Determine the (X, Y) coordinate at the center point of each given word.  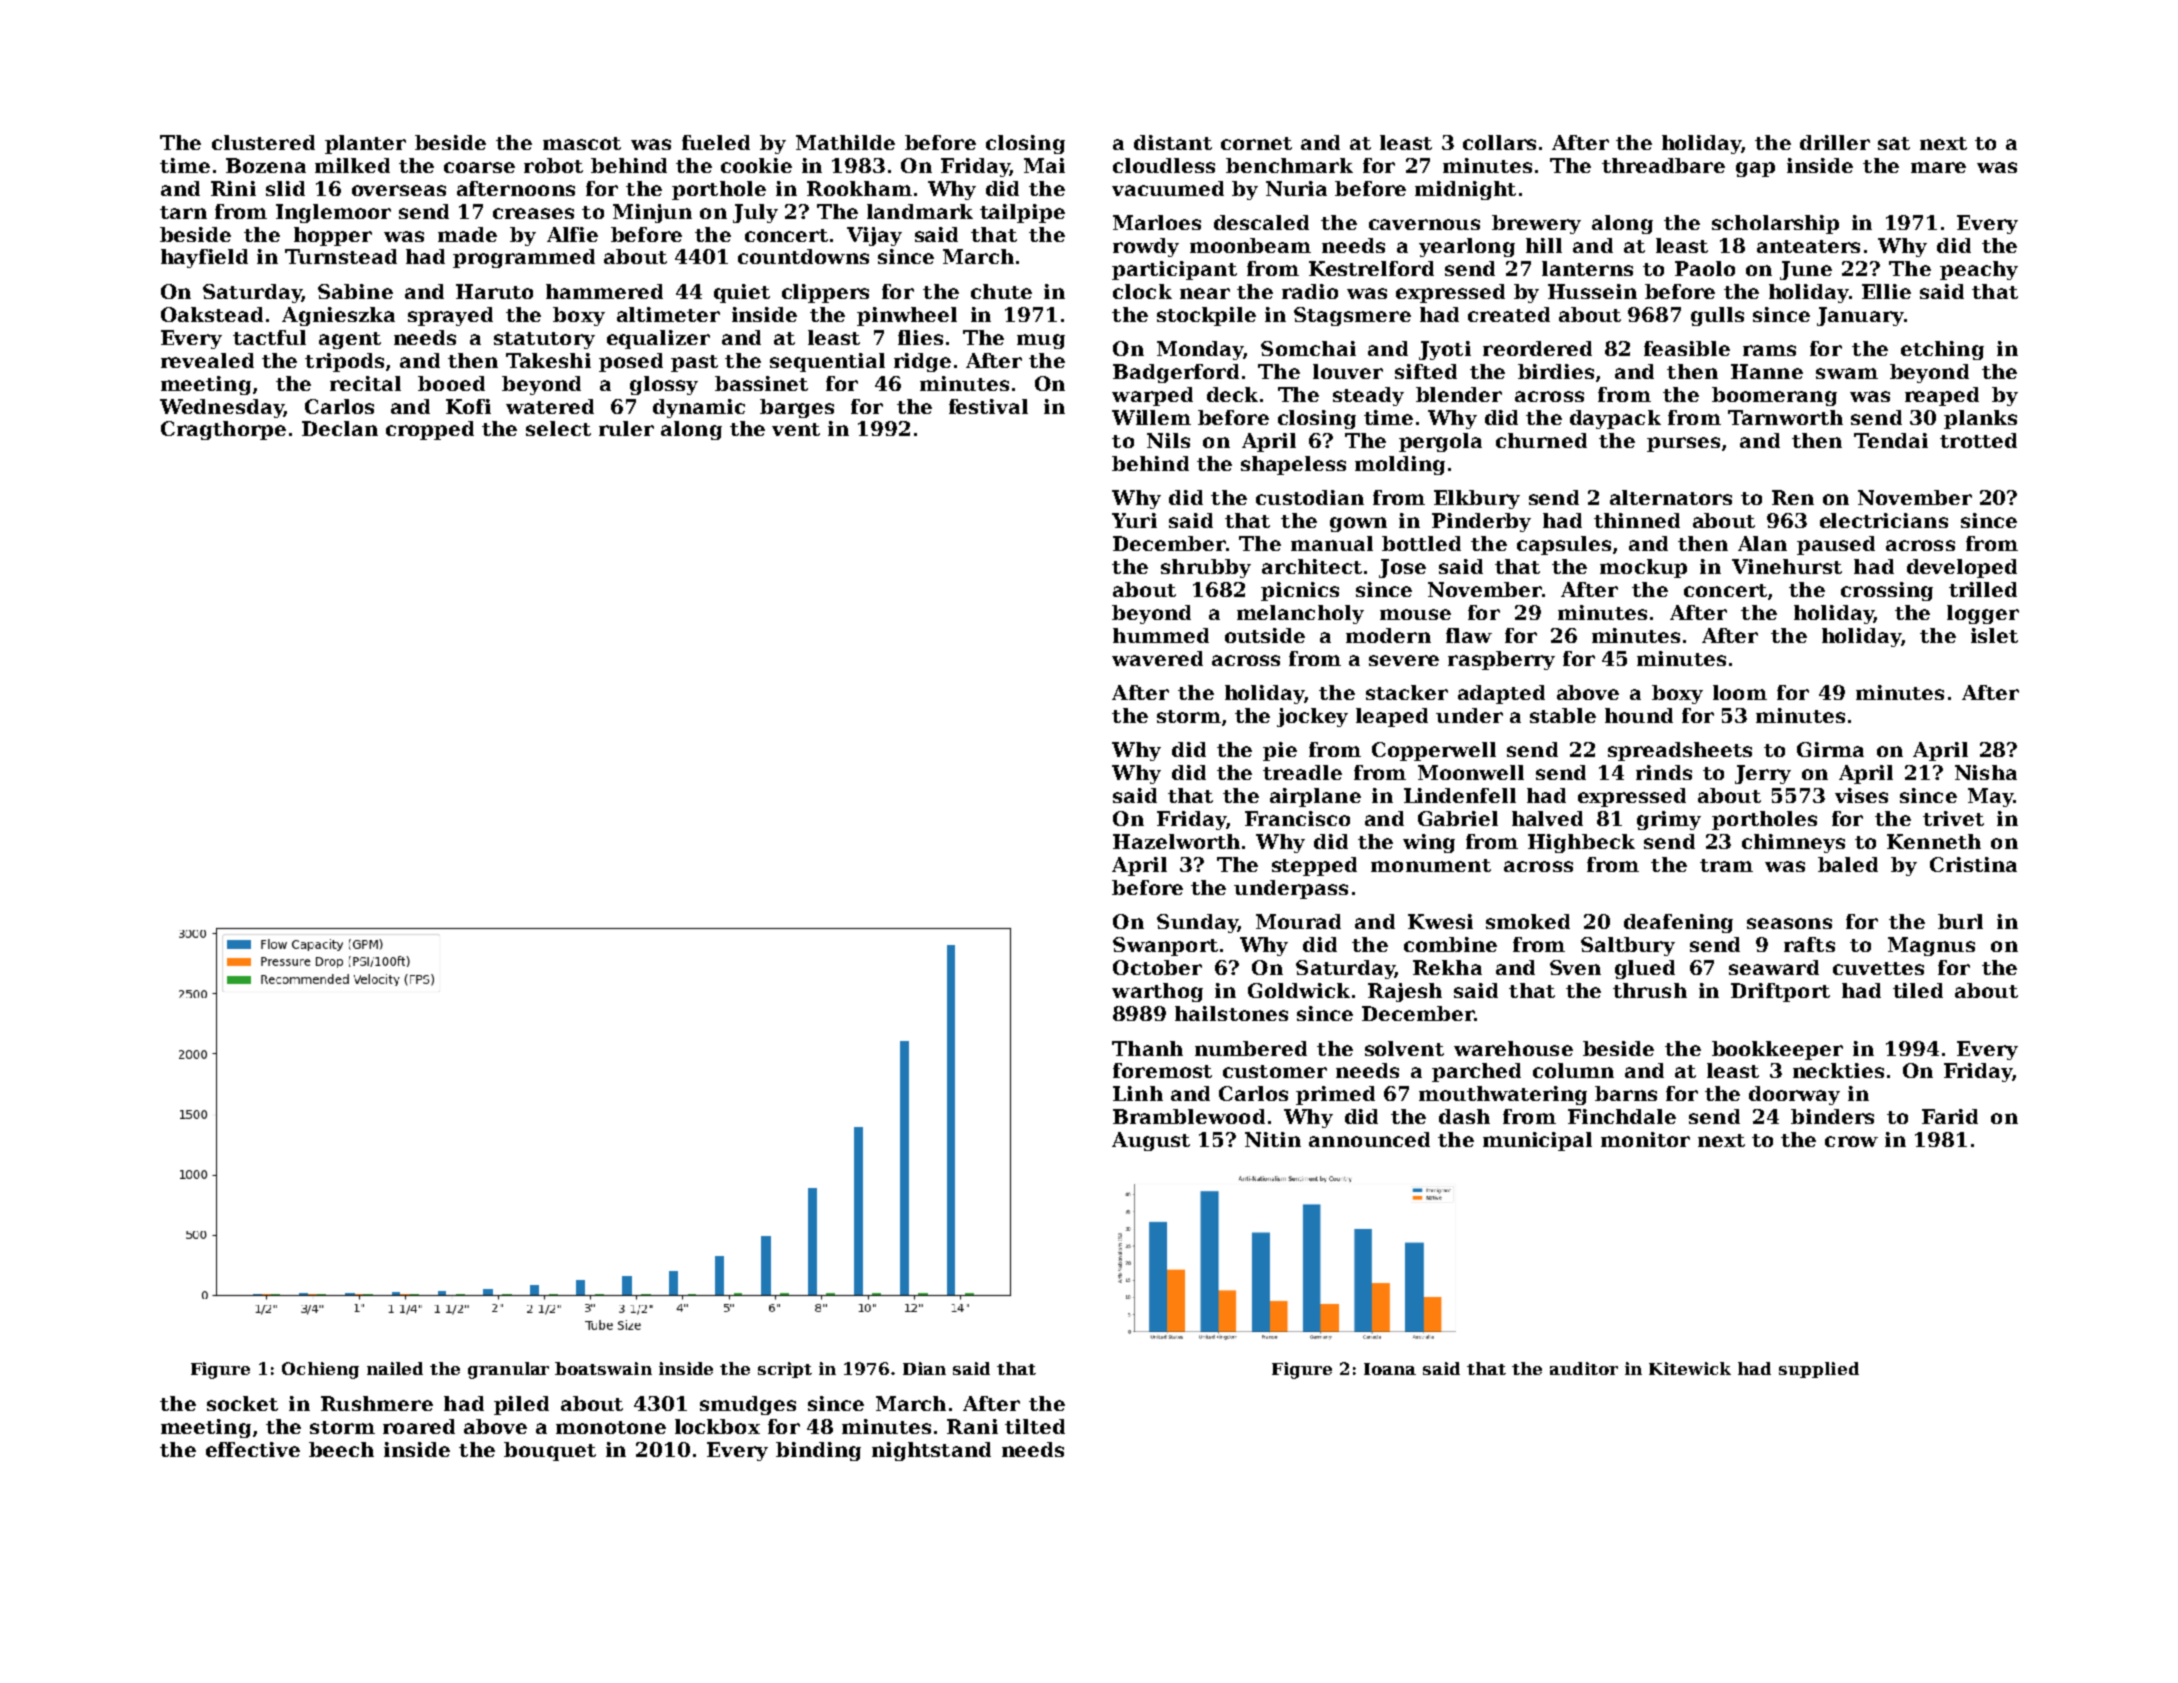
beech (341, 1449)
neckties (1838, 1070)
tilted (1035, 1426)
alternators (1671, 497)
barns (1626, 1093)
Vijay (874, 236)
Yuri (1134, 520)
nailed (395, 1368)
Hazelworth (1176, 841)
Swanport (1165, 946)
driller (1835, 142)
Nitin (1273, 1139)
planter (365, 144)
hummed (1161, 635)
